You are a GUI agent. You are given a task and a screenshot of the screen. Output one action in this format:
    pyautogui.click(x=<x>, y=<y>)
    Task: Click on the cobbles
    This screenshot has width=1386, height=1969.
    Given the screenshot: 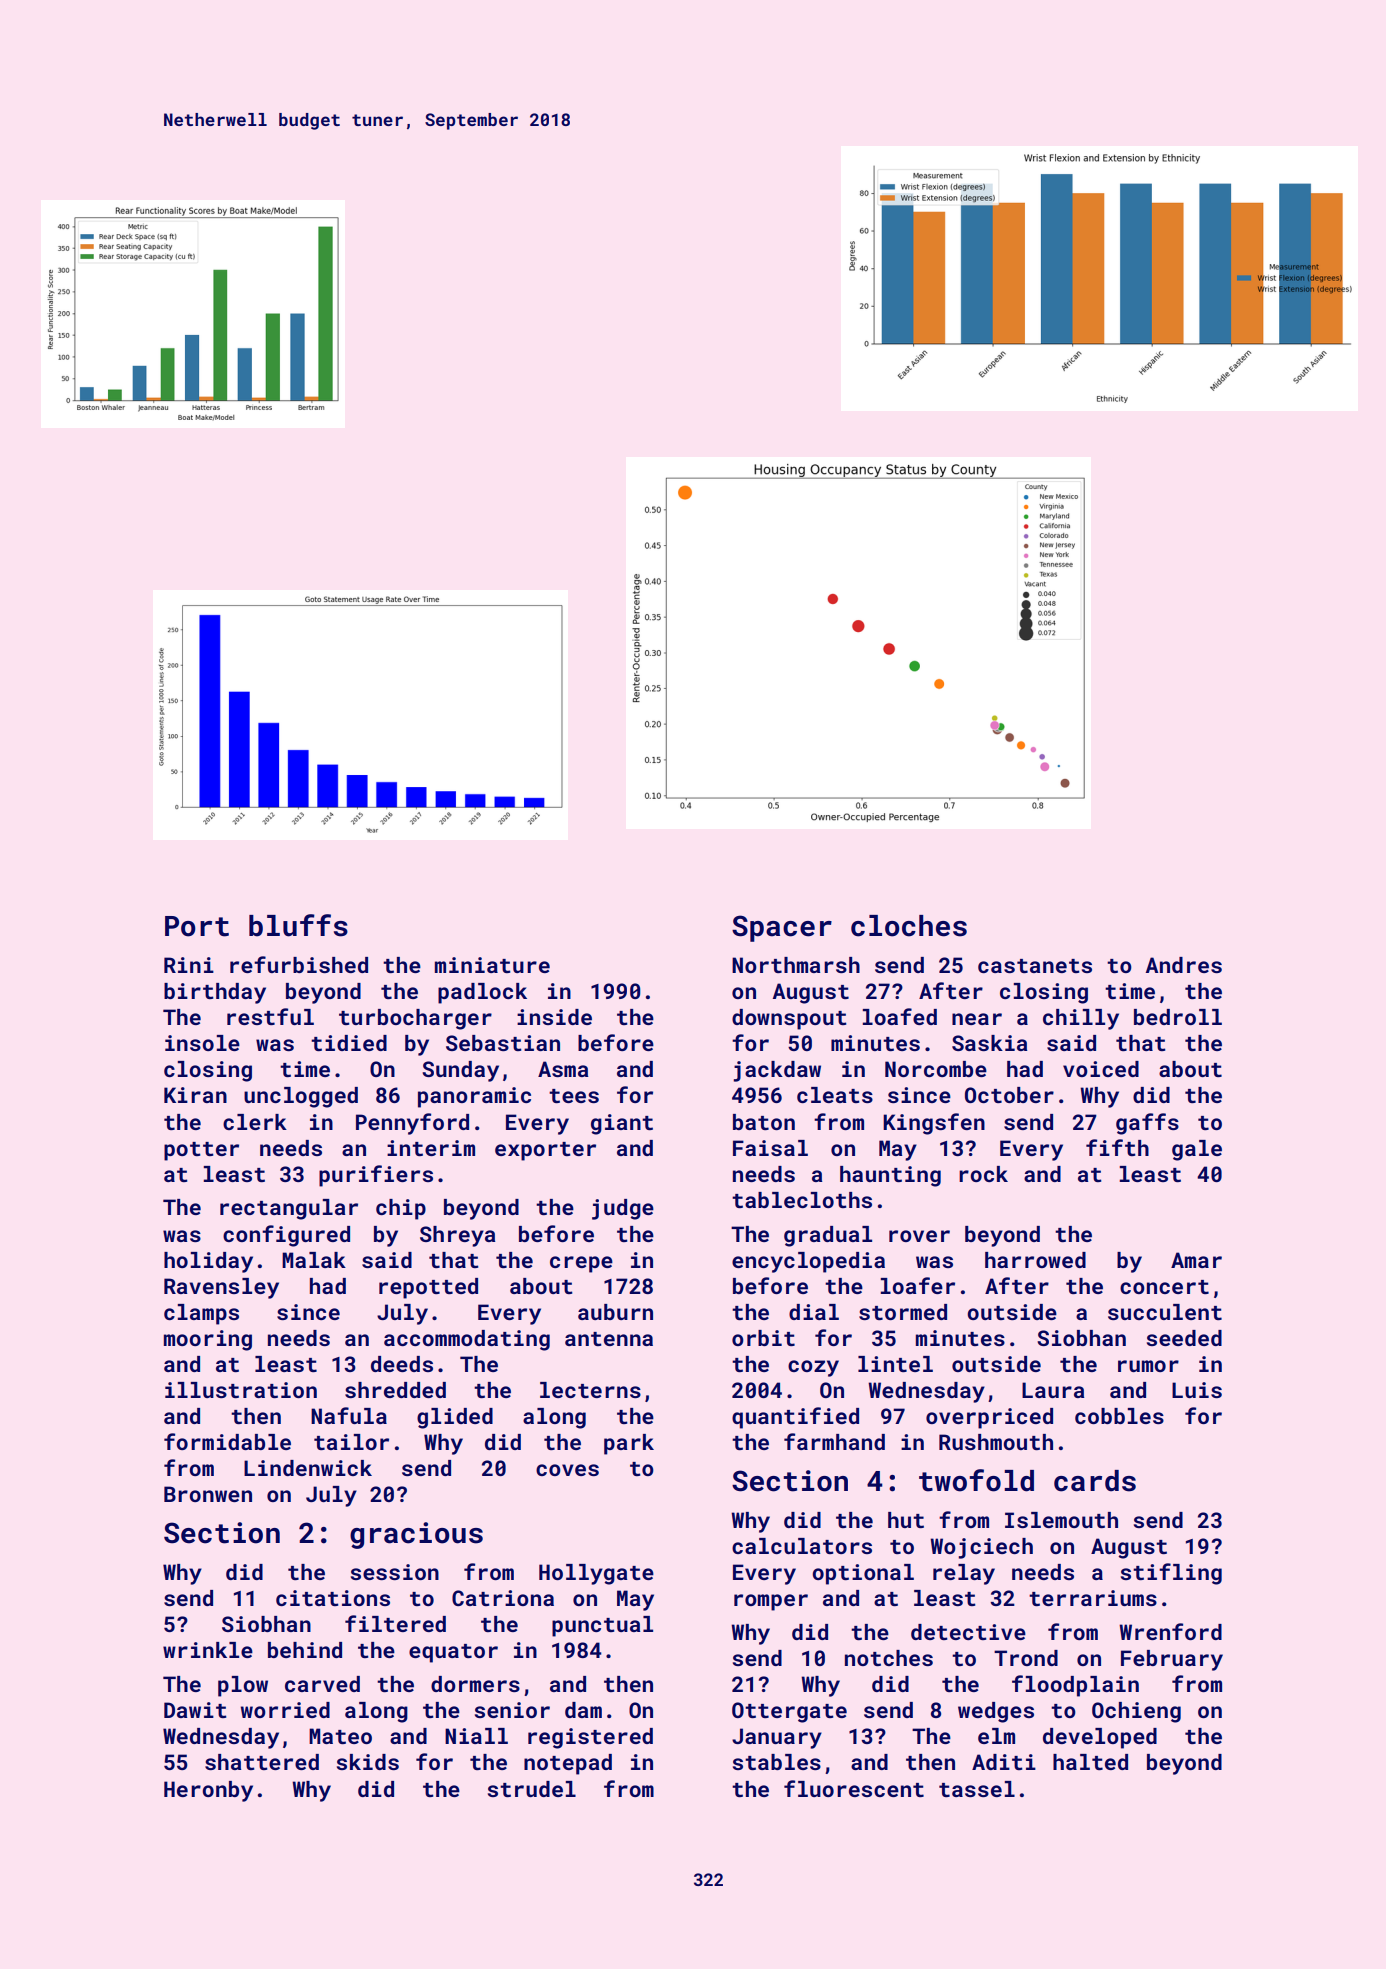 What is the action you would take?
    pyautogui.click(x=1119, y=1416)
